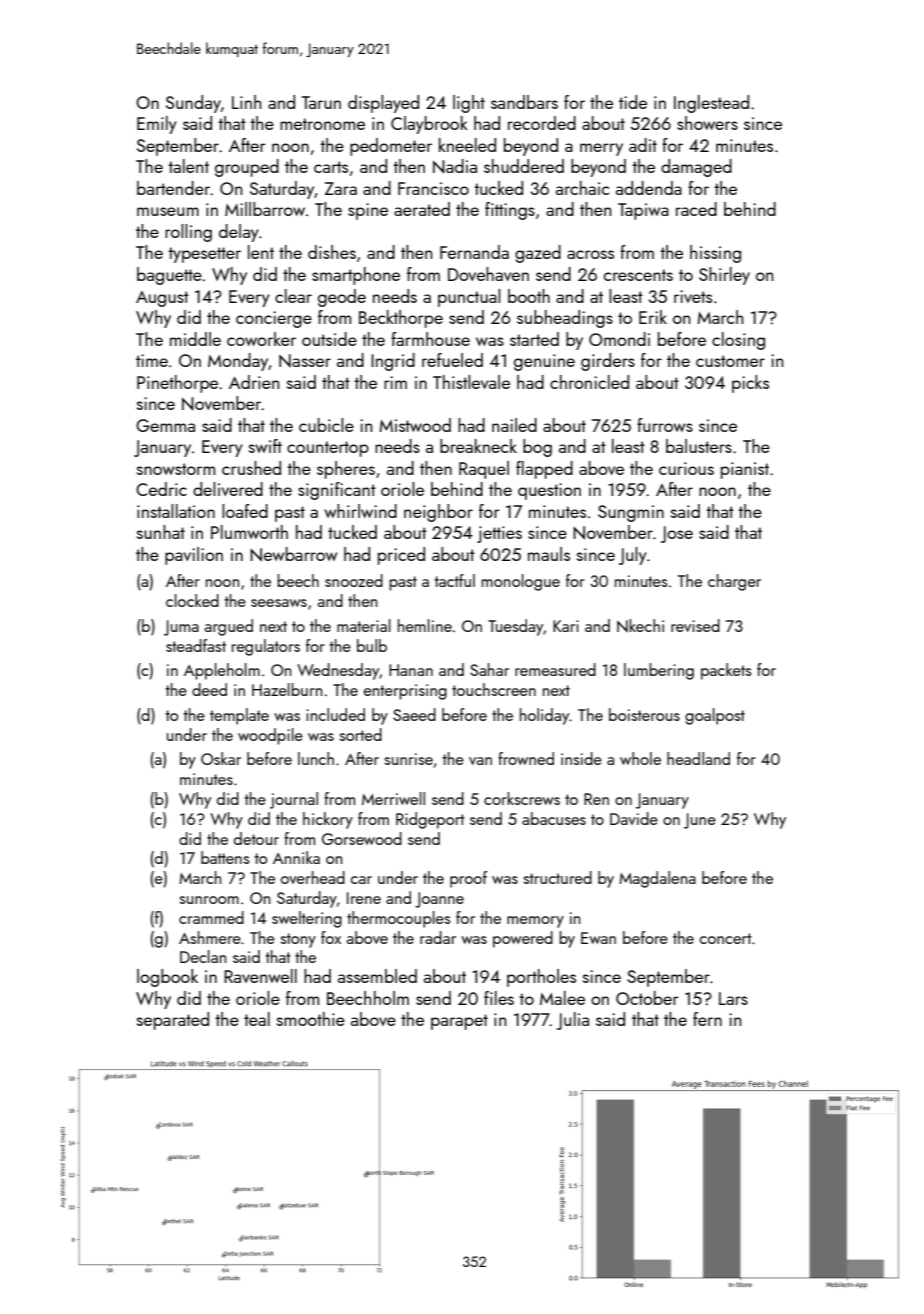  Describe the element at coordinates (510, 211) in the screenshot. I see `fittings` at that location.
